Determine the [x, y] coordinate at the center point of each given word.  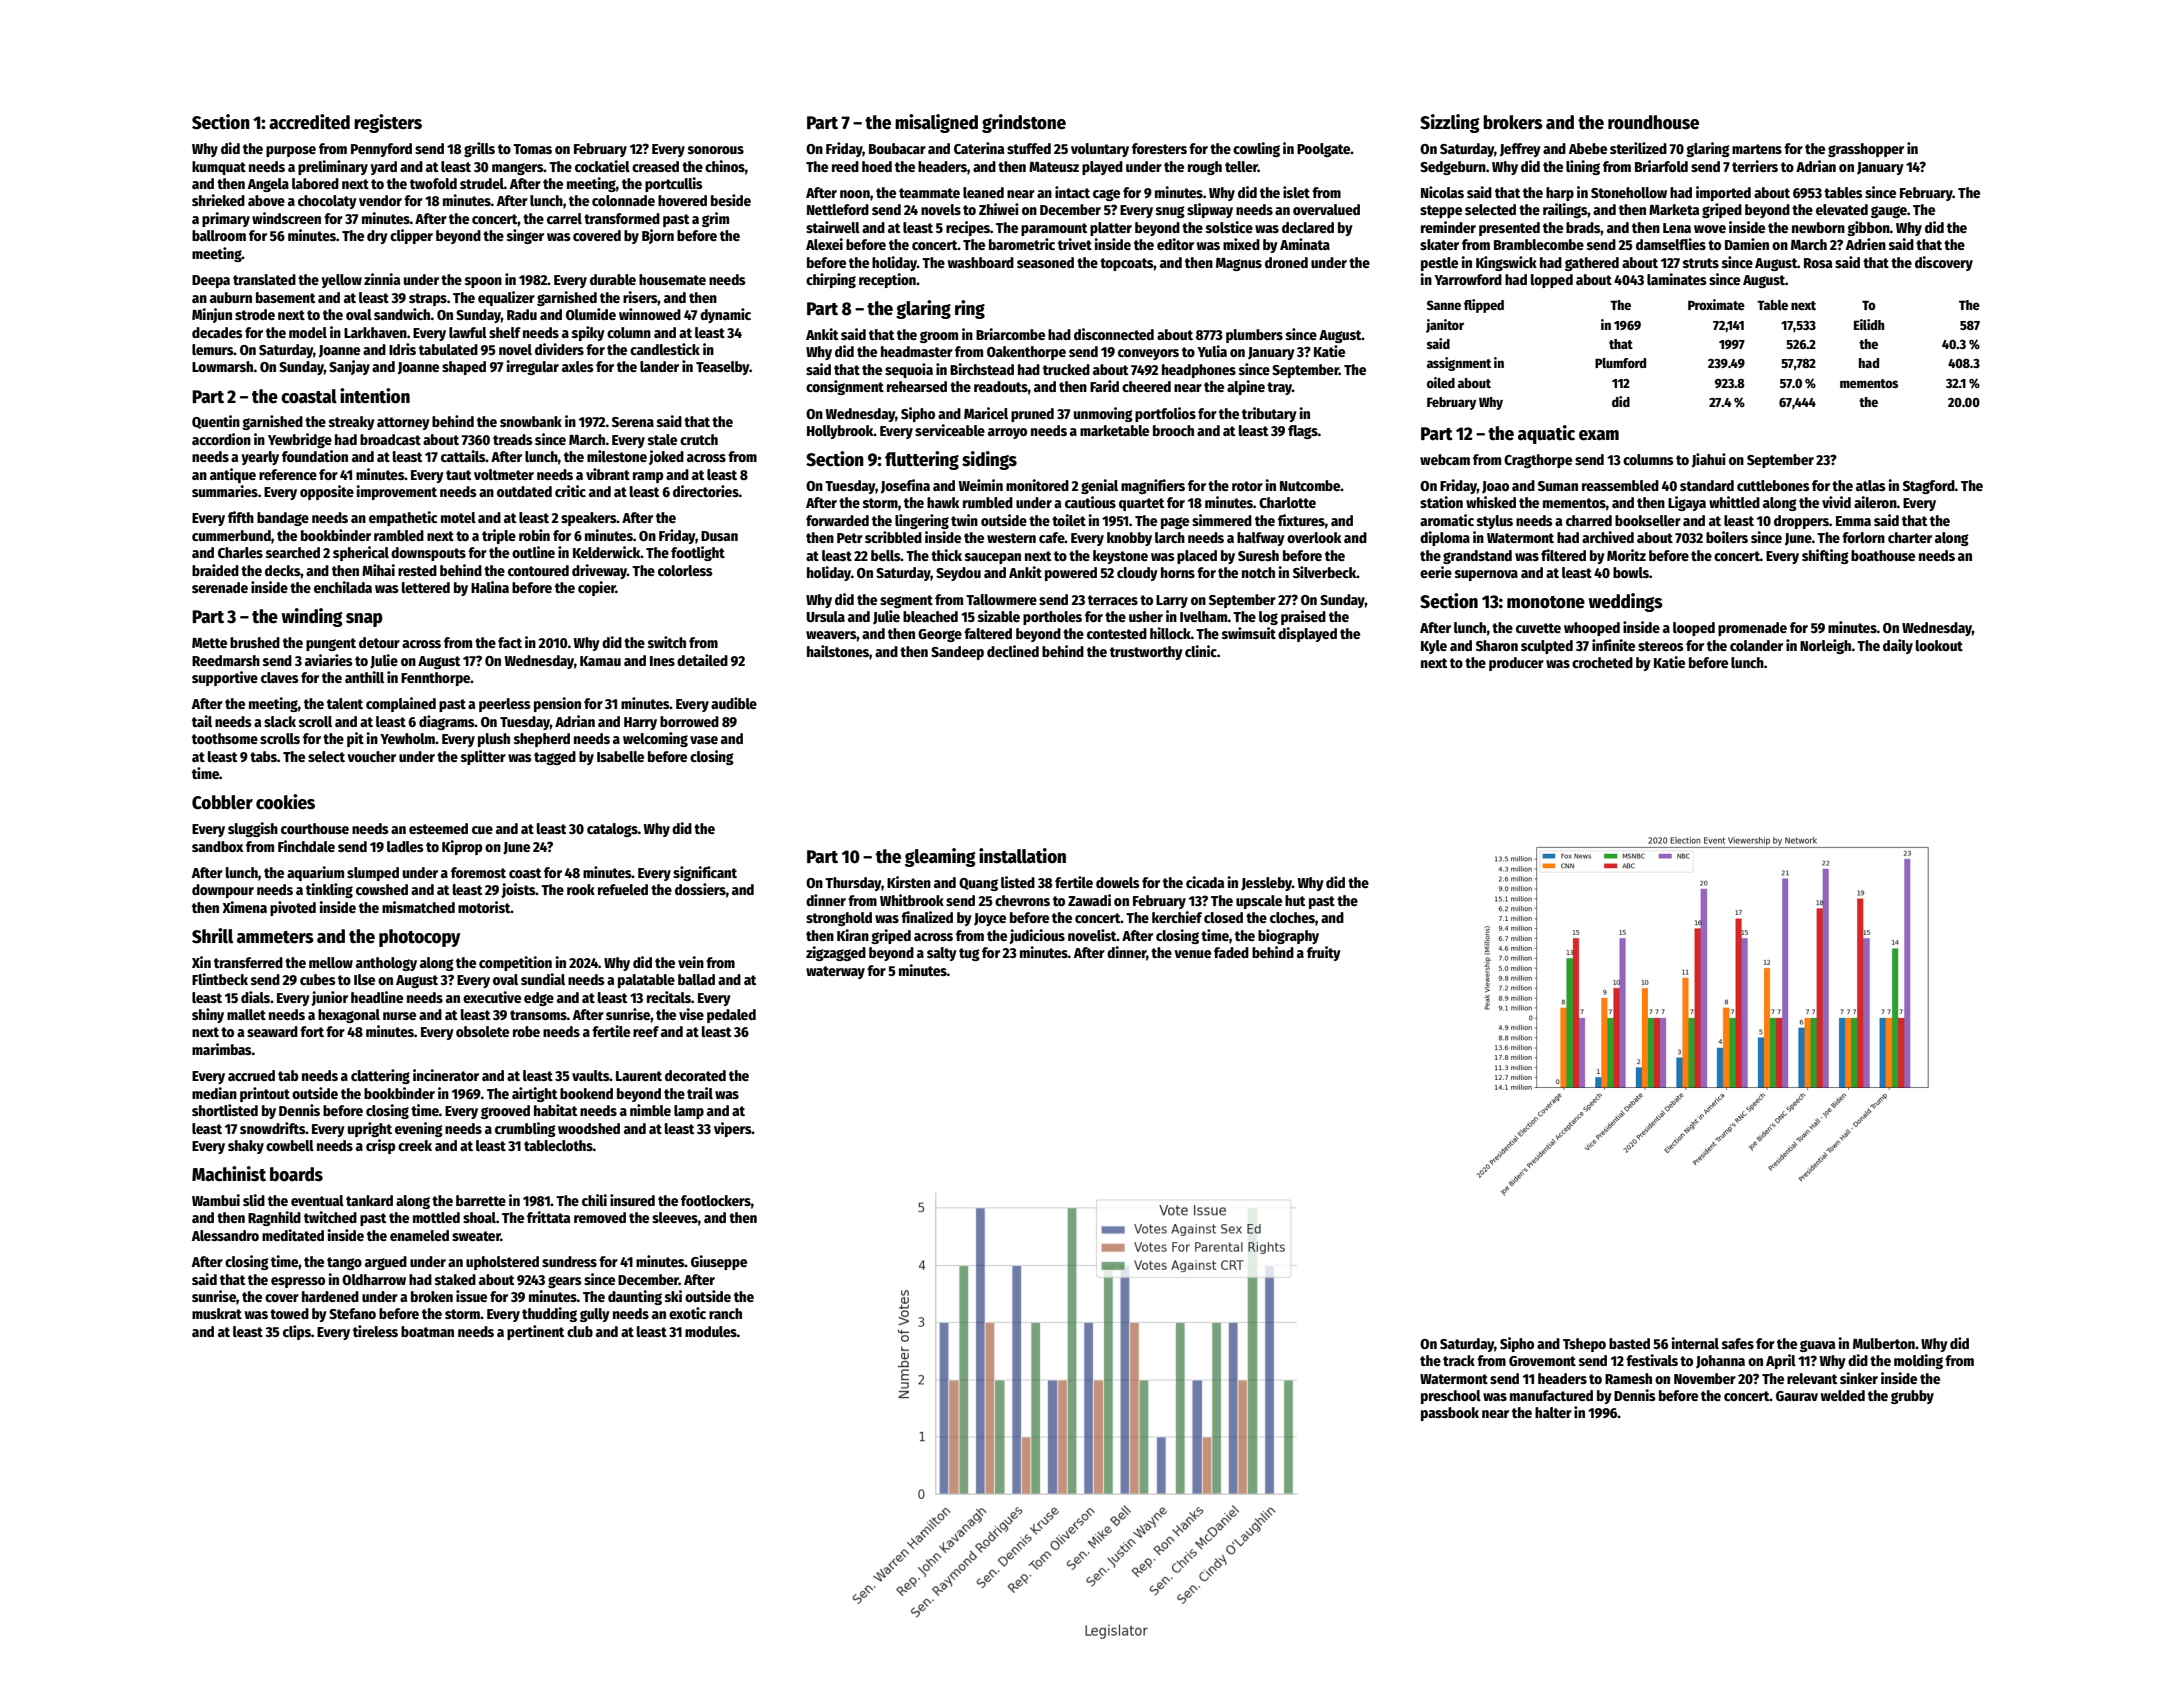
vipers [733, 1129]
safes [1738, 1343]
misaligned [936, 123]
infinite [1613, 645]
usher [1146, 616]
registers [388, 123]
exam [1599, 435]
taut [459, 475]
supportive [225, 678]
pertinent [536, 1332]
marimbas [222, 1049]
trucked [1066, 369]
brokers [1513, 122]
